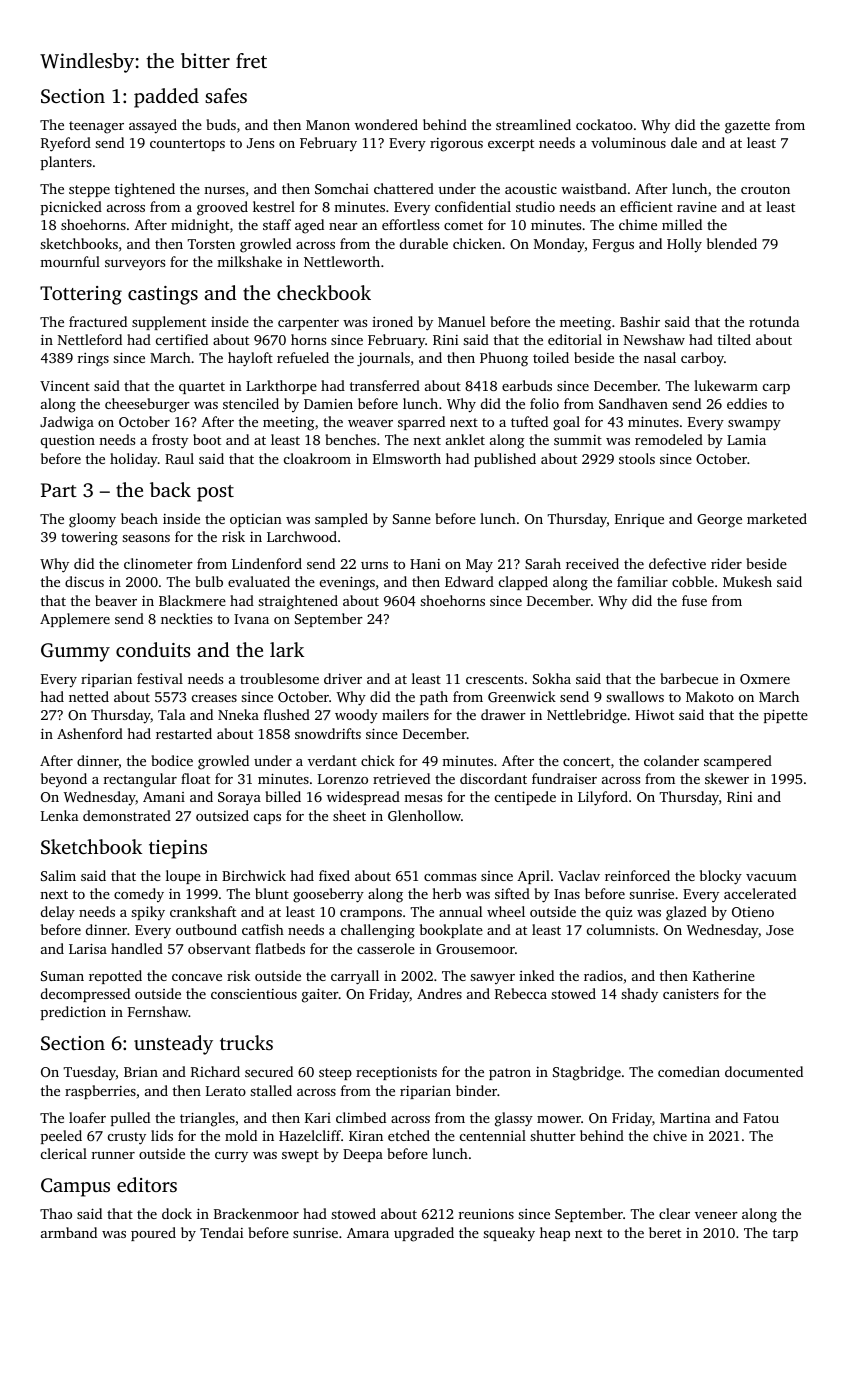 The width and height of the page is (849, 1400). What do you see at coordinates (361, 1117) in the page?
I see `climbed` at bounding box center [361, 1117].
